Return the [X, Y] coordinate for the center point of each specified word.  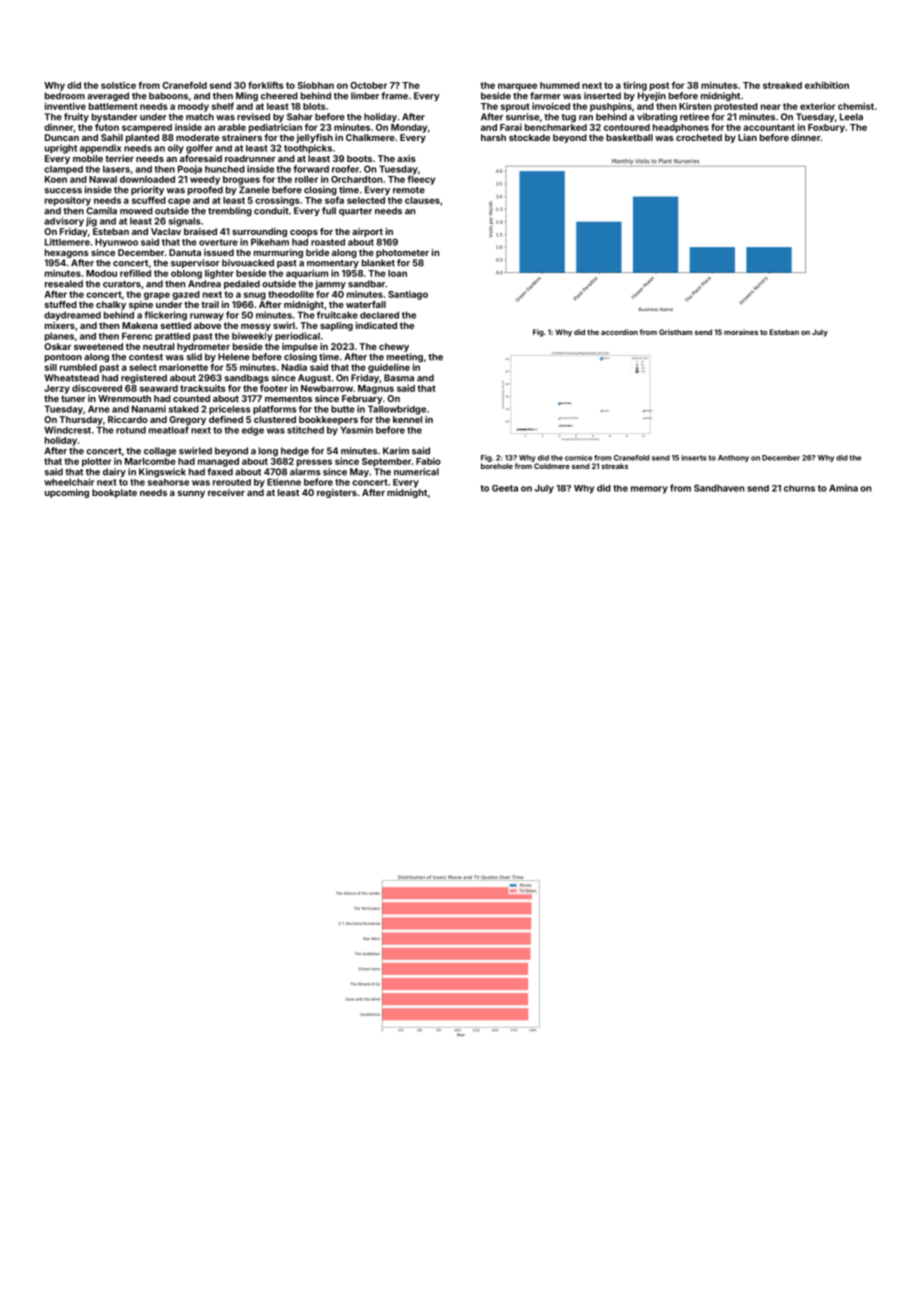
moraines [741, 332]
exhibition [827, 85]
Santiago [408, 295]
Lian [747, 137]
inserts [694, 458]
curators [122, 284]
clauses [422, 200]
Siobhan [316, 85]
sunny [191, 494]
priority [147, 190]
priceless [230, 410]
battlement [113, 106]
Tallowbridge [397, 410]
